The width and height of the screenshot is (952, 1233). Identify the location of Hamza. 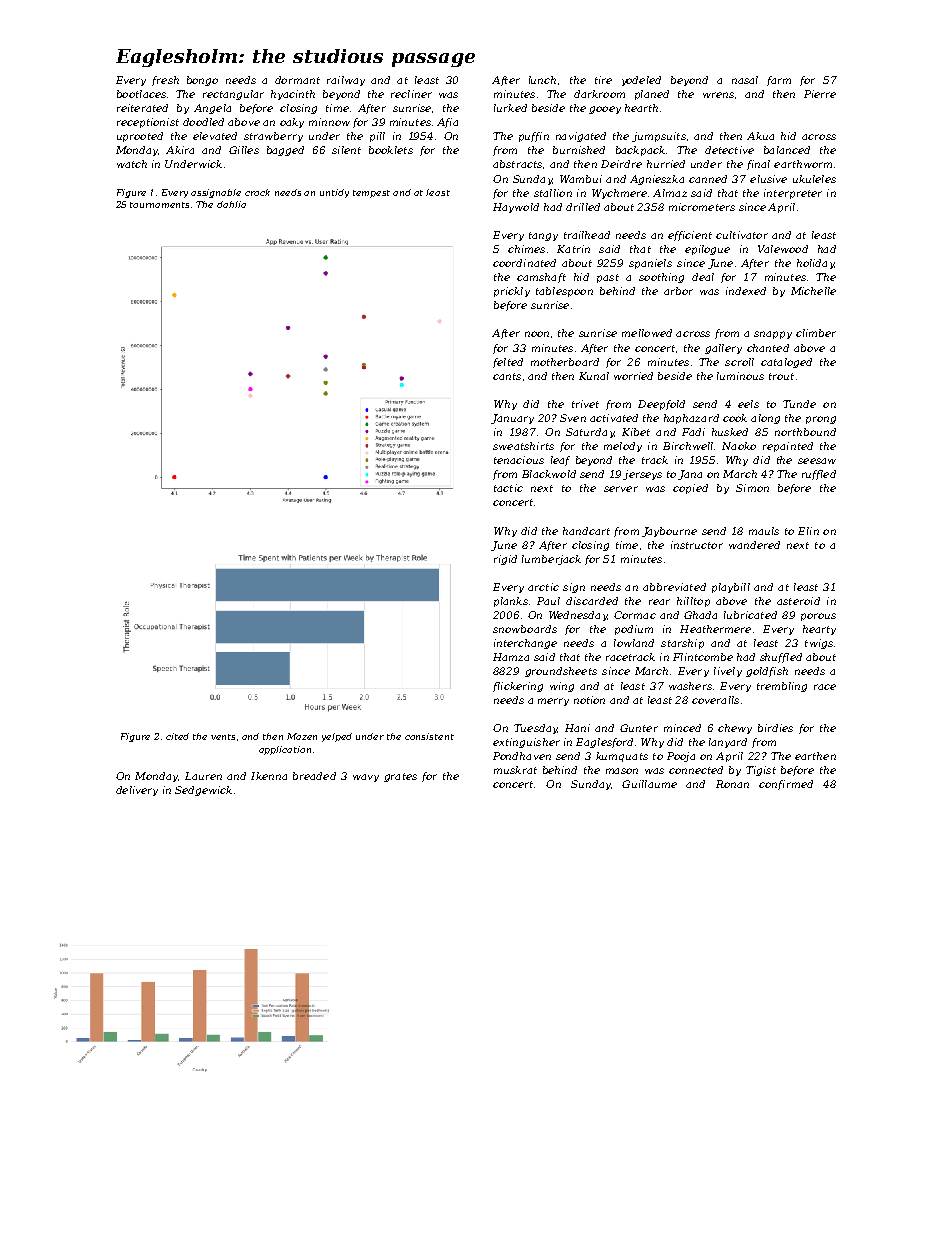
(511, 657).
